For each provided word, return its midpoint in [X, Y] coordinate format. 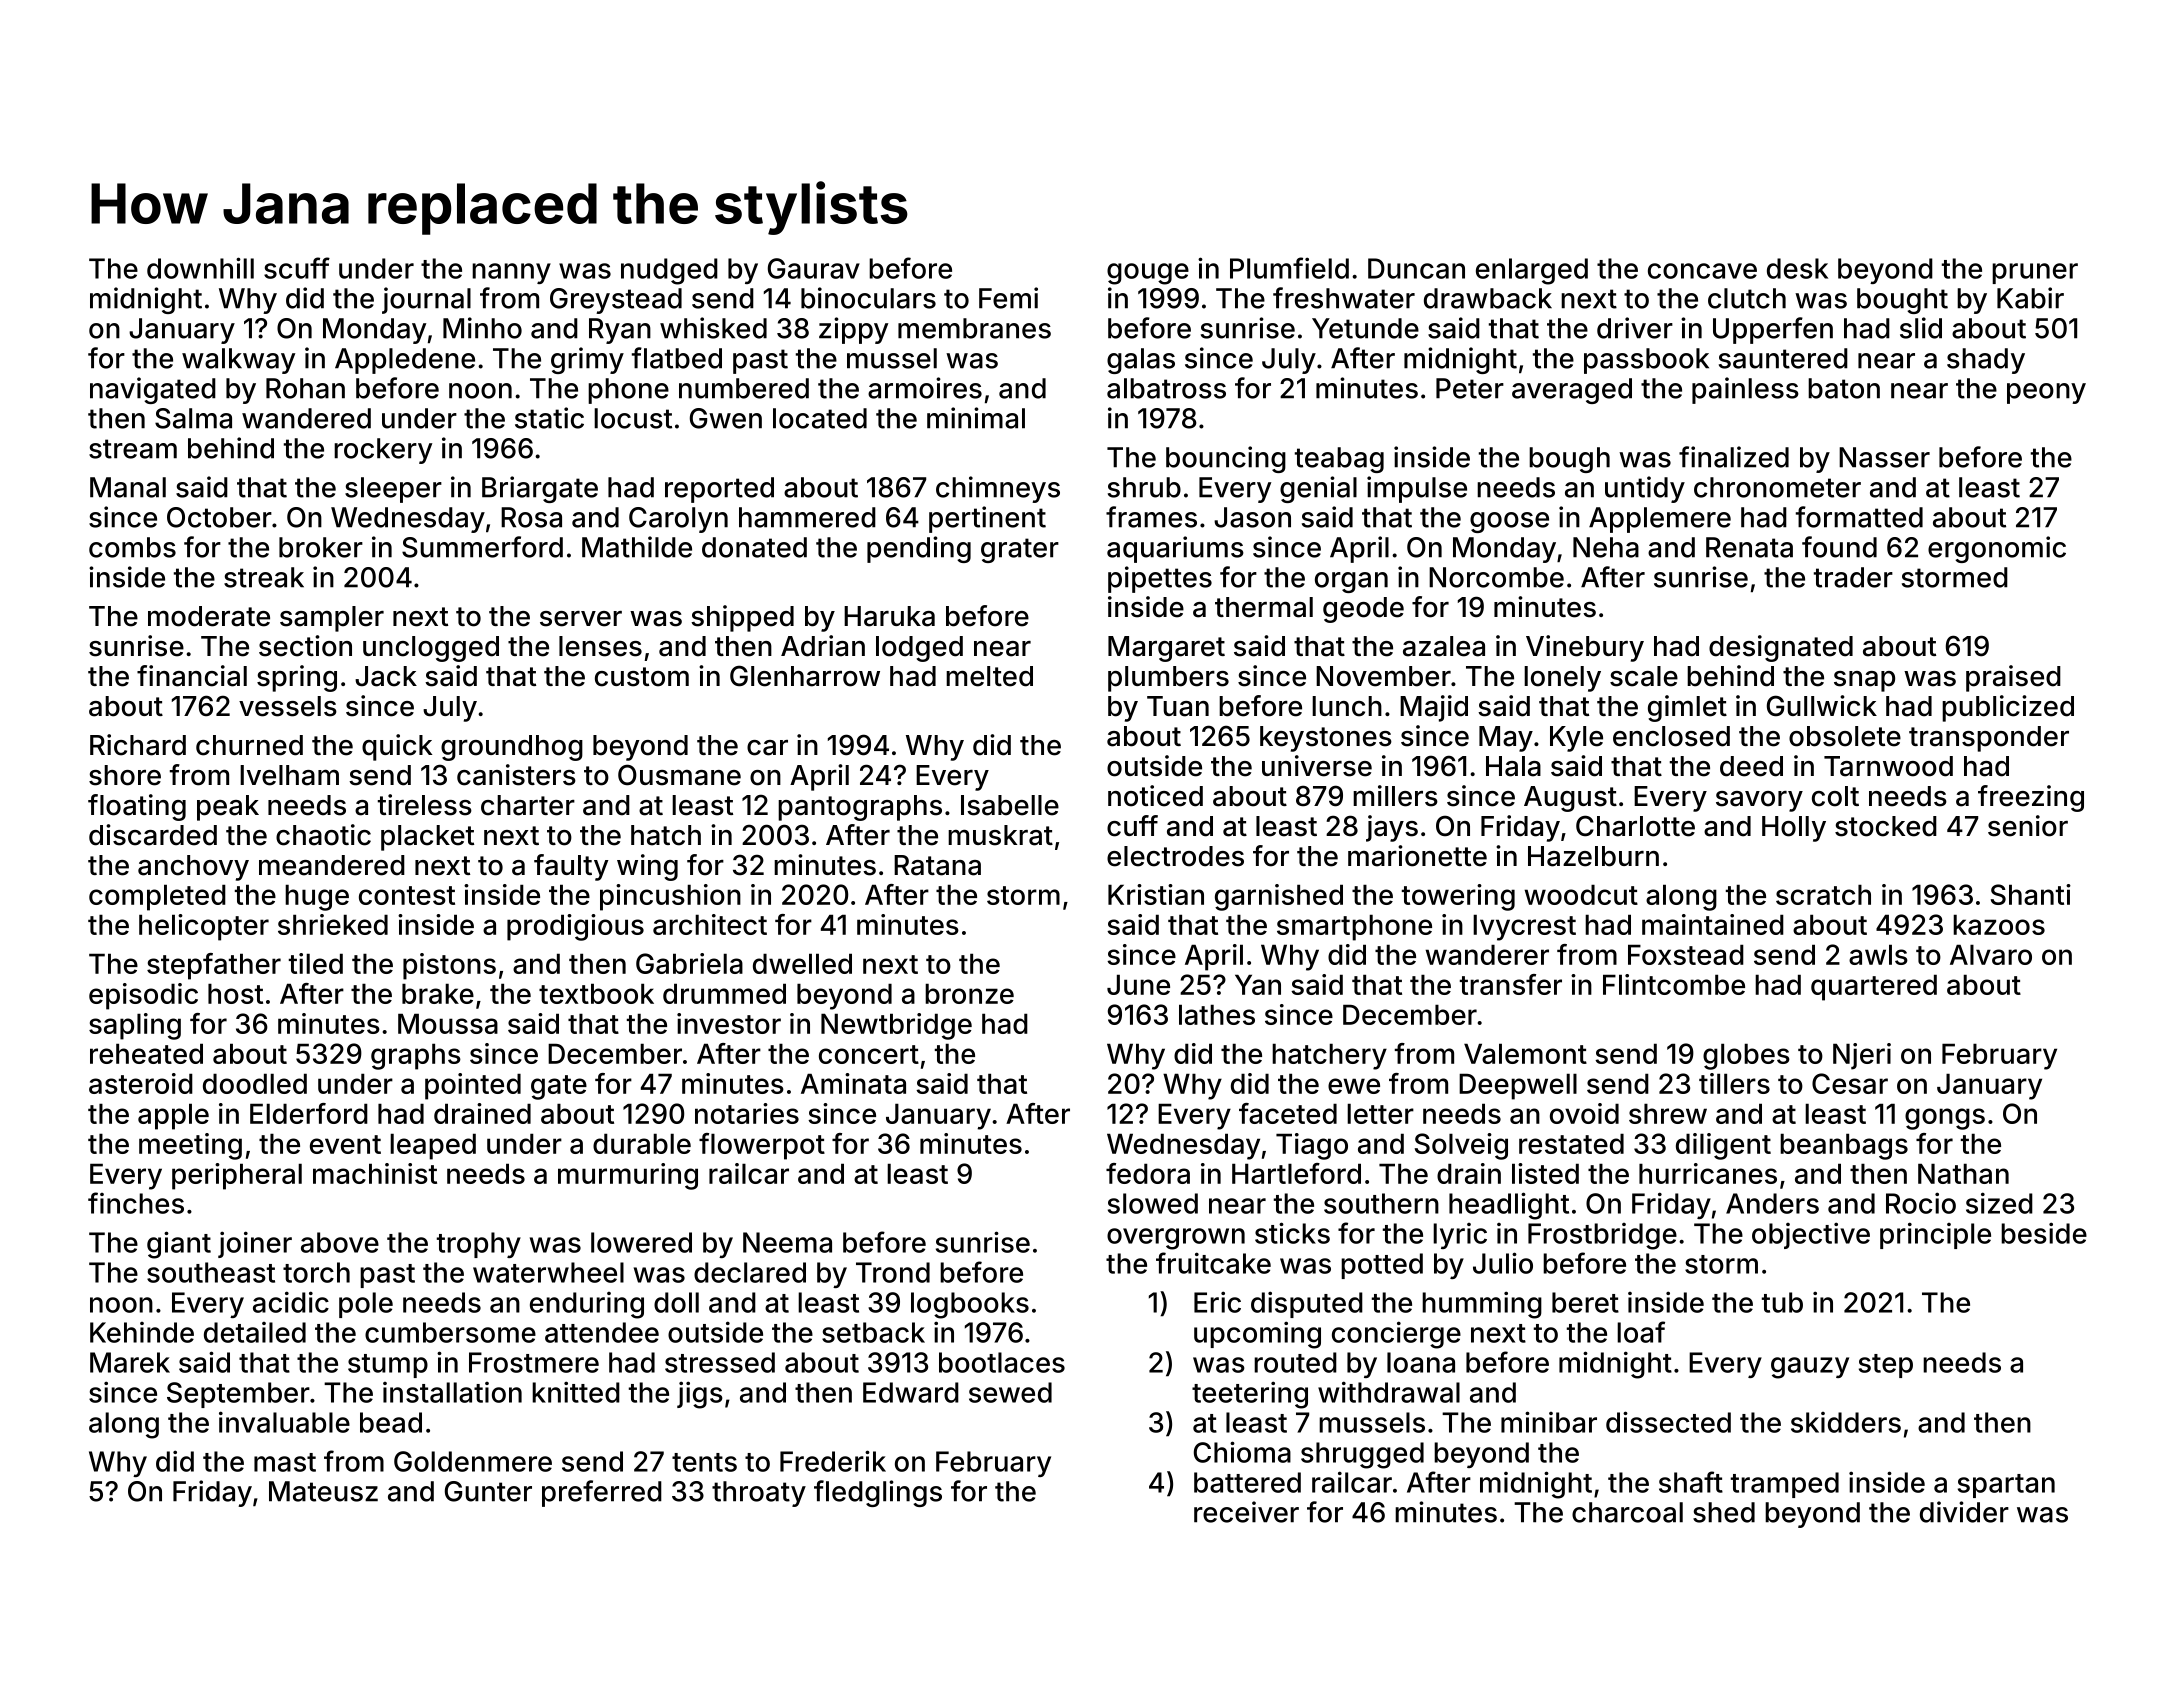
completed [157, 897]
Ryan [620, 331]
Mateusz [323, 1491]
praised [2013, 678]
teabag [1339, 460]
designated [1781, 648]
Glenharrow [805, 676]
